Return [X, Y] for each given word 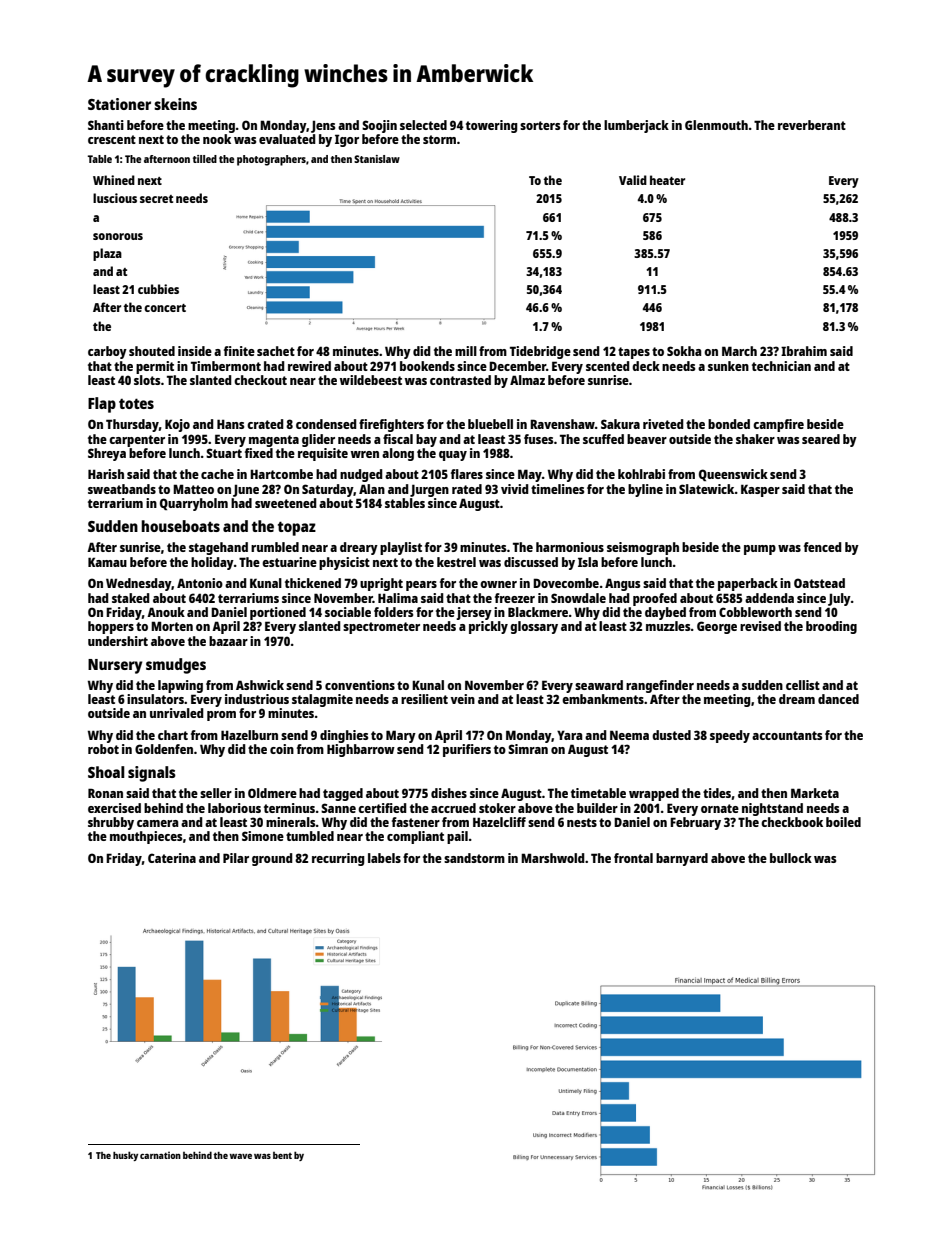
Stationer [119, 104]
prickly [488, 627]
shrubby [111, 823]
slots [147, 380]
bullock [791, 858]
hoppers [111, 627]
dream [797, 699]
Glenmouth [716, 125]
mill [466, 351]
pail [457, 837]
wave [241, 1156]
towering [492, 126]
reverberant [812, 125]
